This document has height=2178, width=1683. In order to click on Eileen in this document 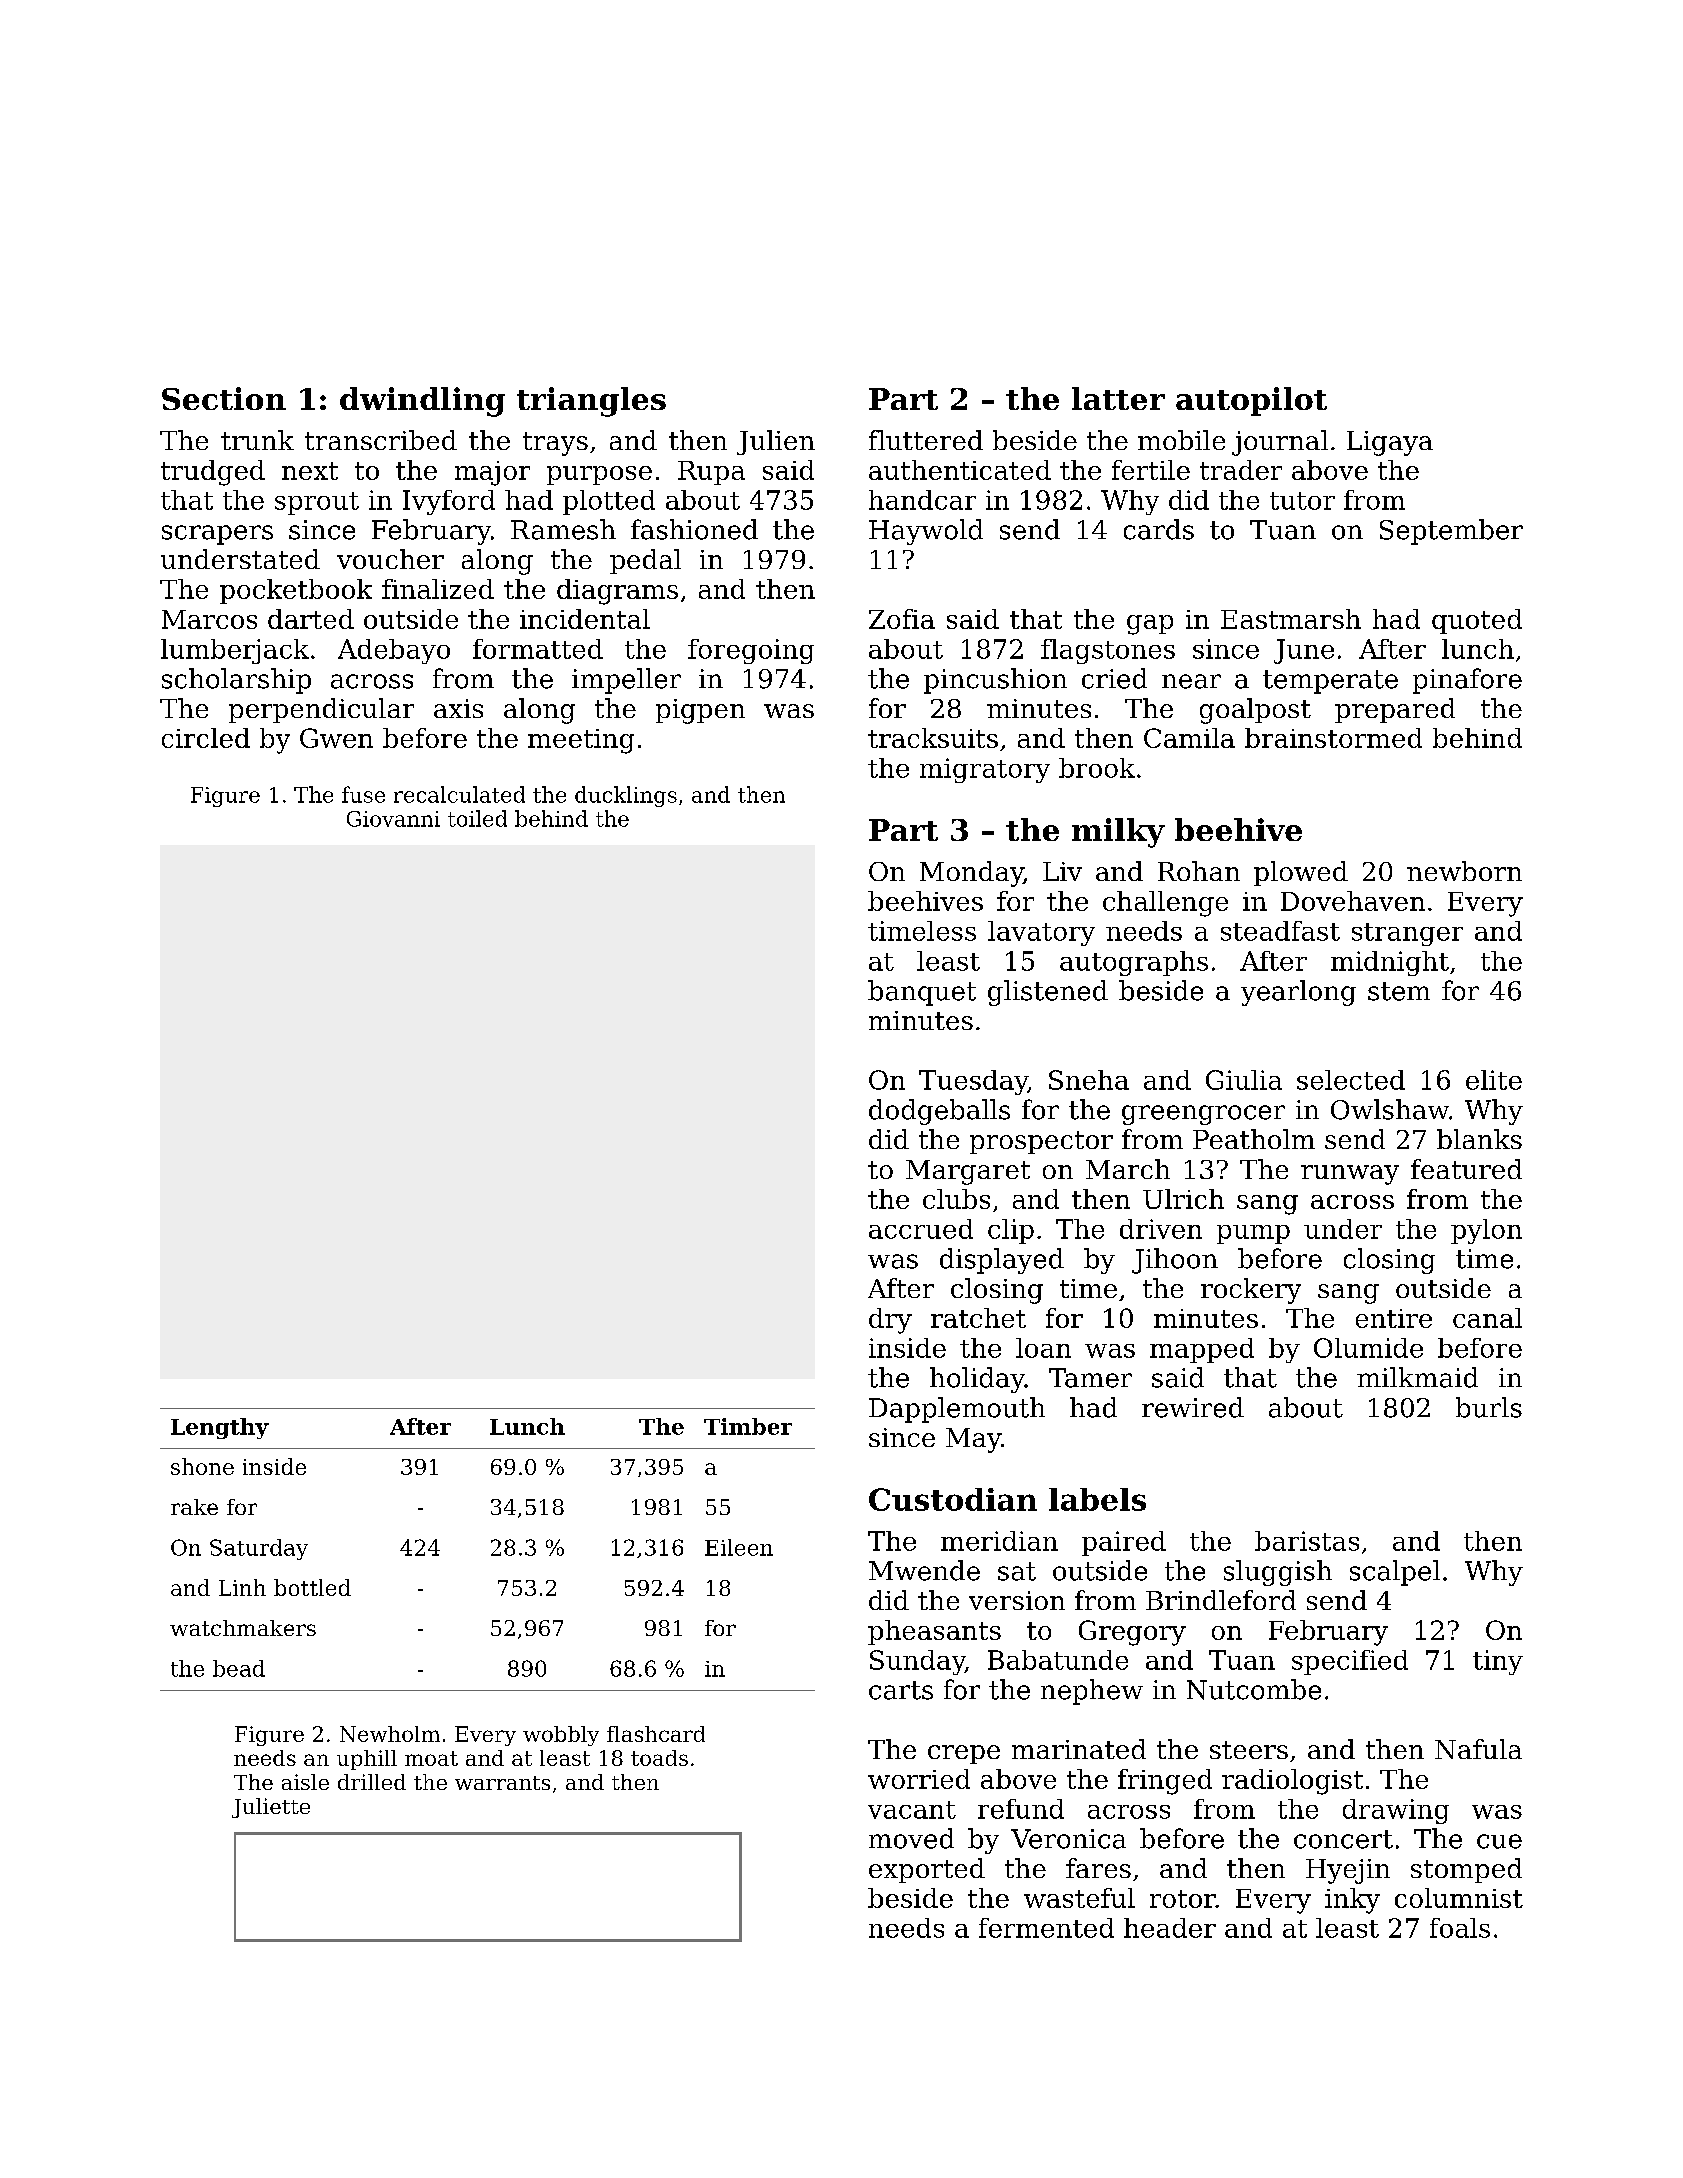, I will do `click(739, 1547)`.
